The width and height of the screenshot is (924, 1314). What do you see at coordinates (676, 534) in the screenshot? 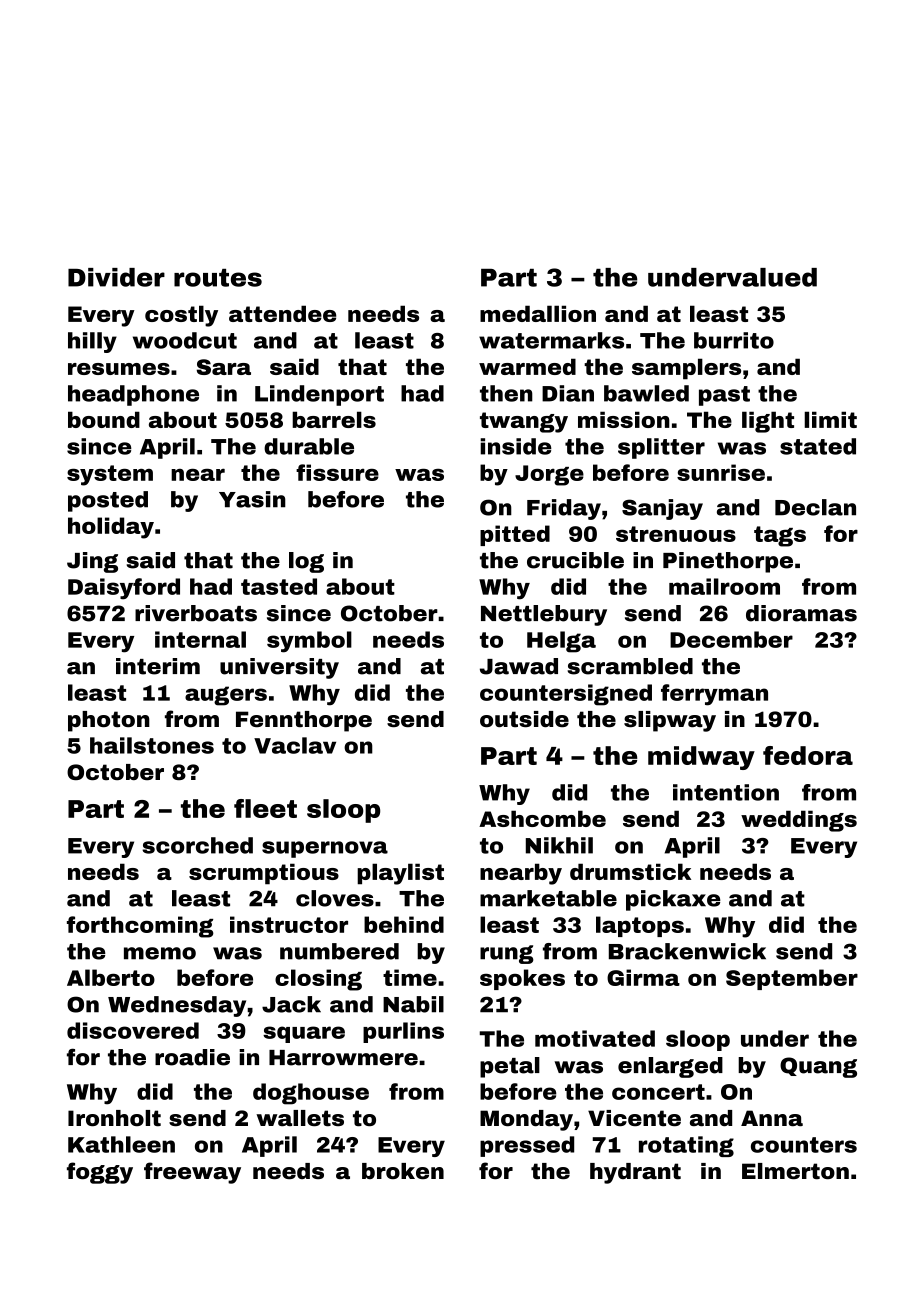
I see `strenuous` at bounding box center [676, 534].
